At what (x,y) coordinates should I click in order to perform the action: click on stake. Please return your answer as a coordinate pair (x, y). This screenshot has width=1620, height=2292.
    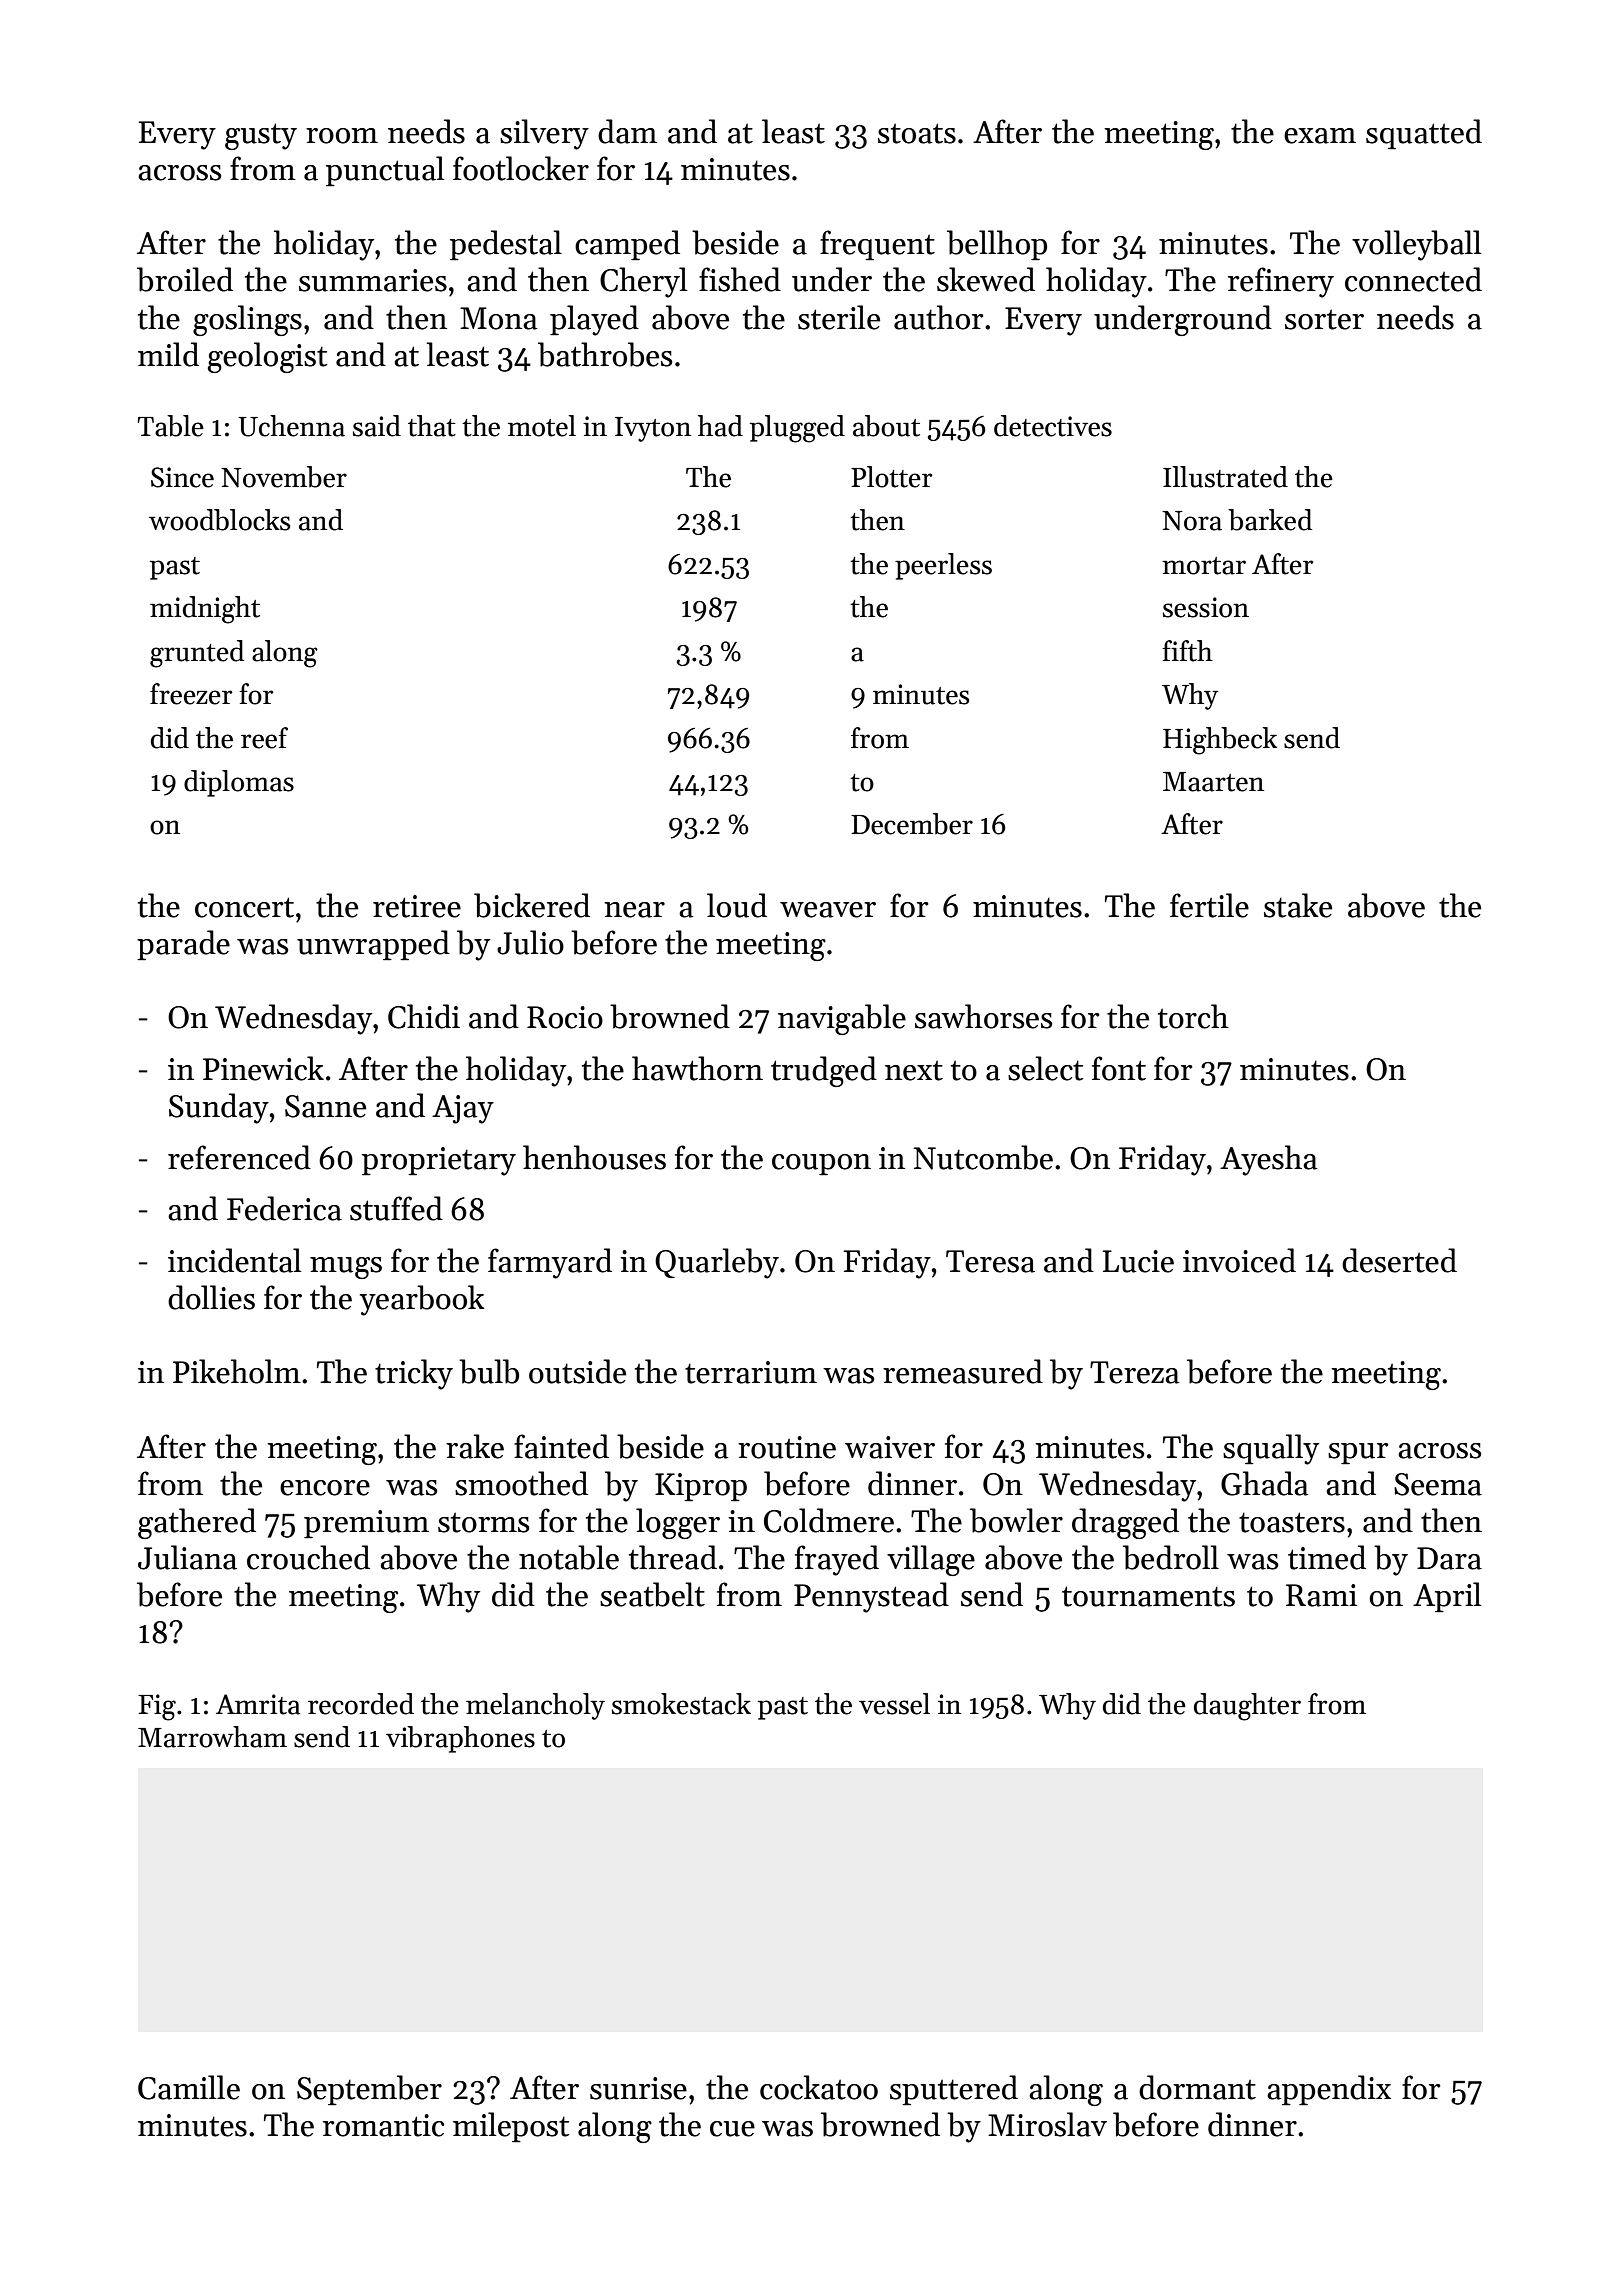
    Looking at the image, I should click on (1298, 905).
